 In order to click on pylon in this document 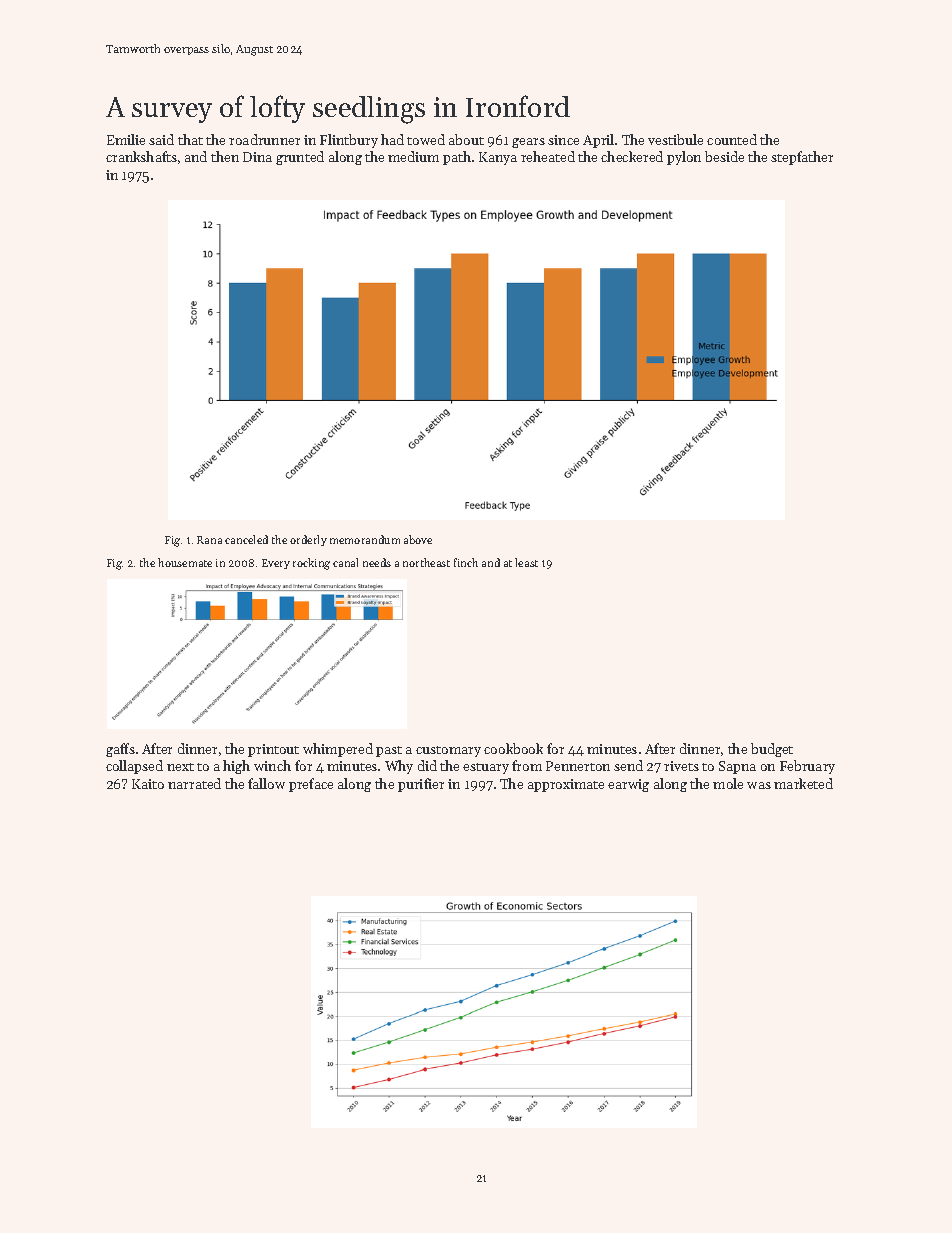, I will do `click(684, 158)`.
